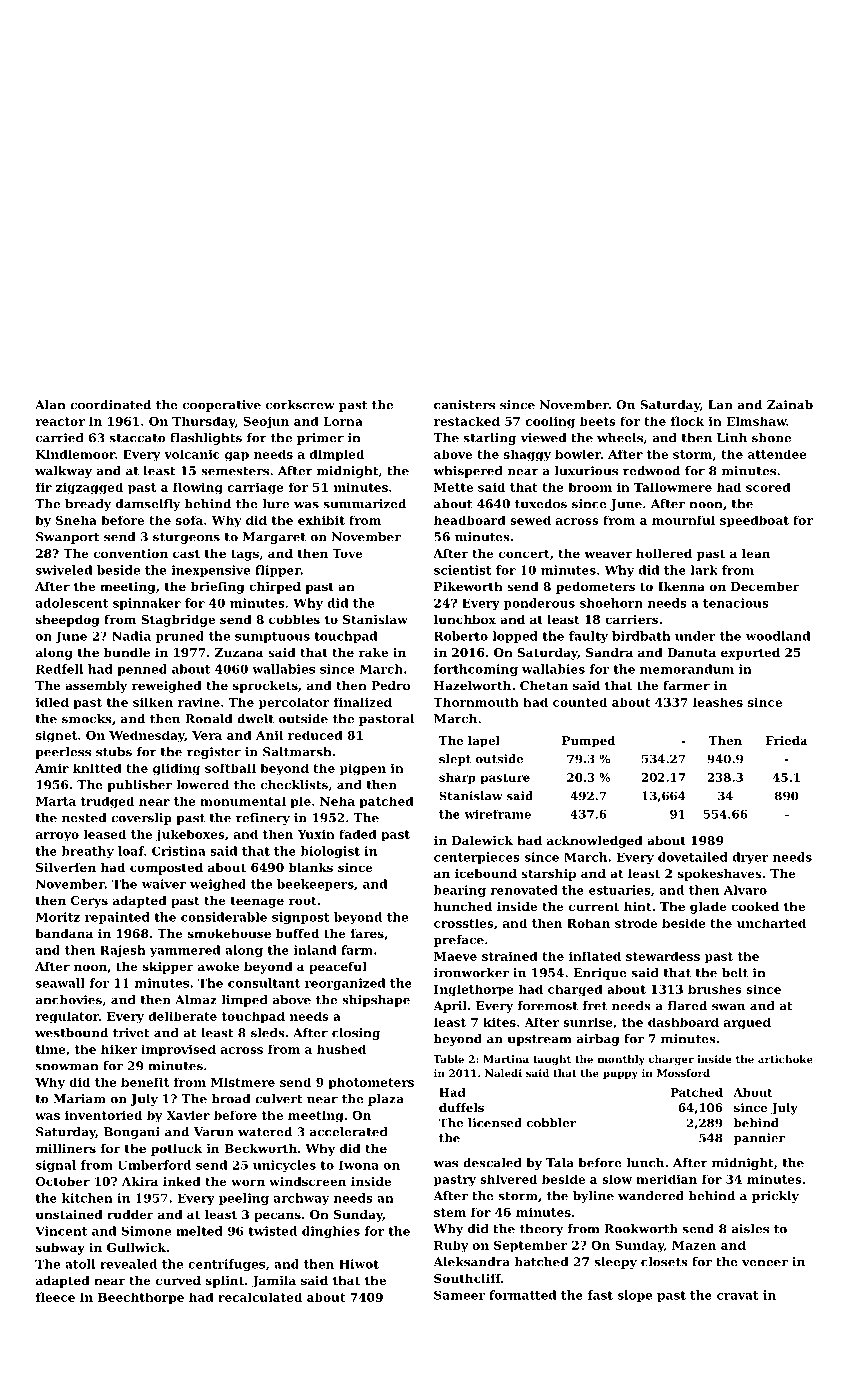 This screenshot has height=1400, width=849. Describe the element at coordinates (67, 621) in the screenshot. I see `sheepdog` at that location.
